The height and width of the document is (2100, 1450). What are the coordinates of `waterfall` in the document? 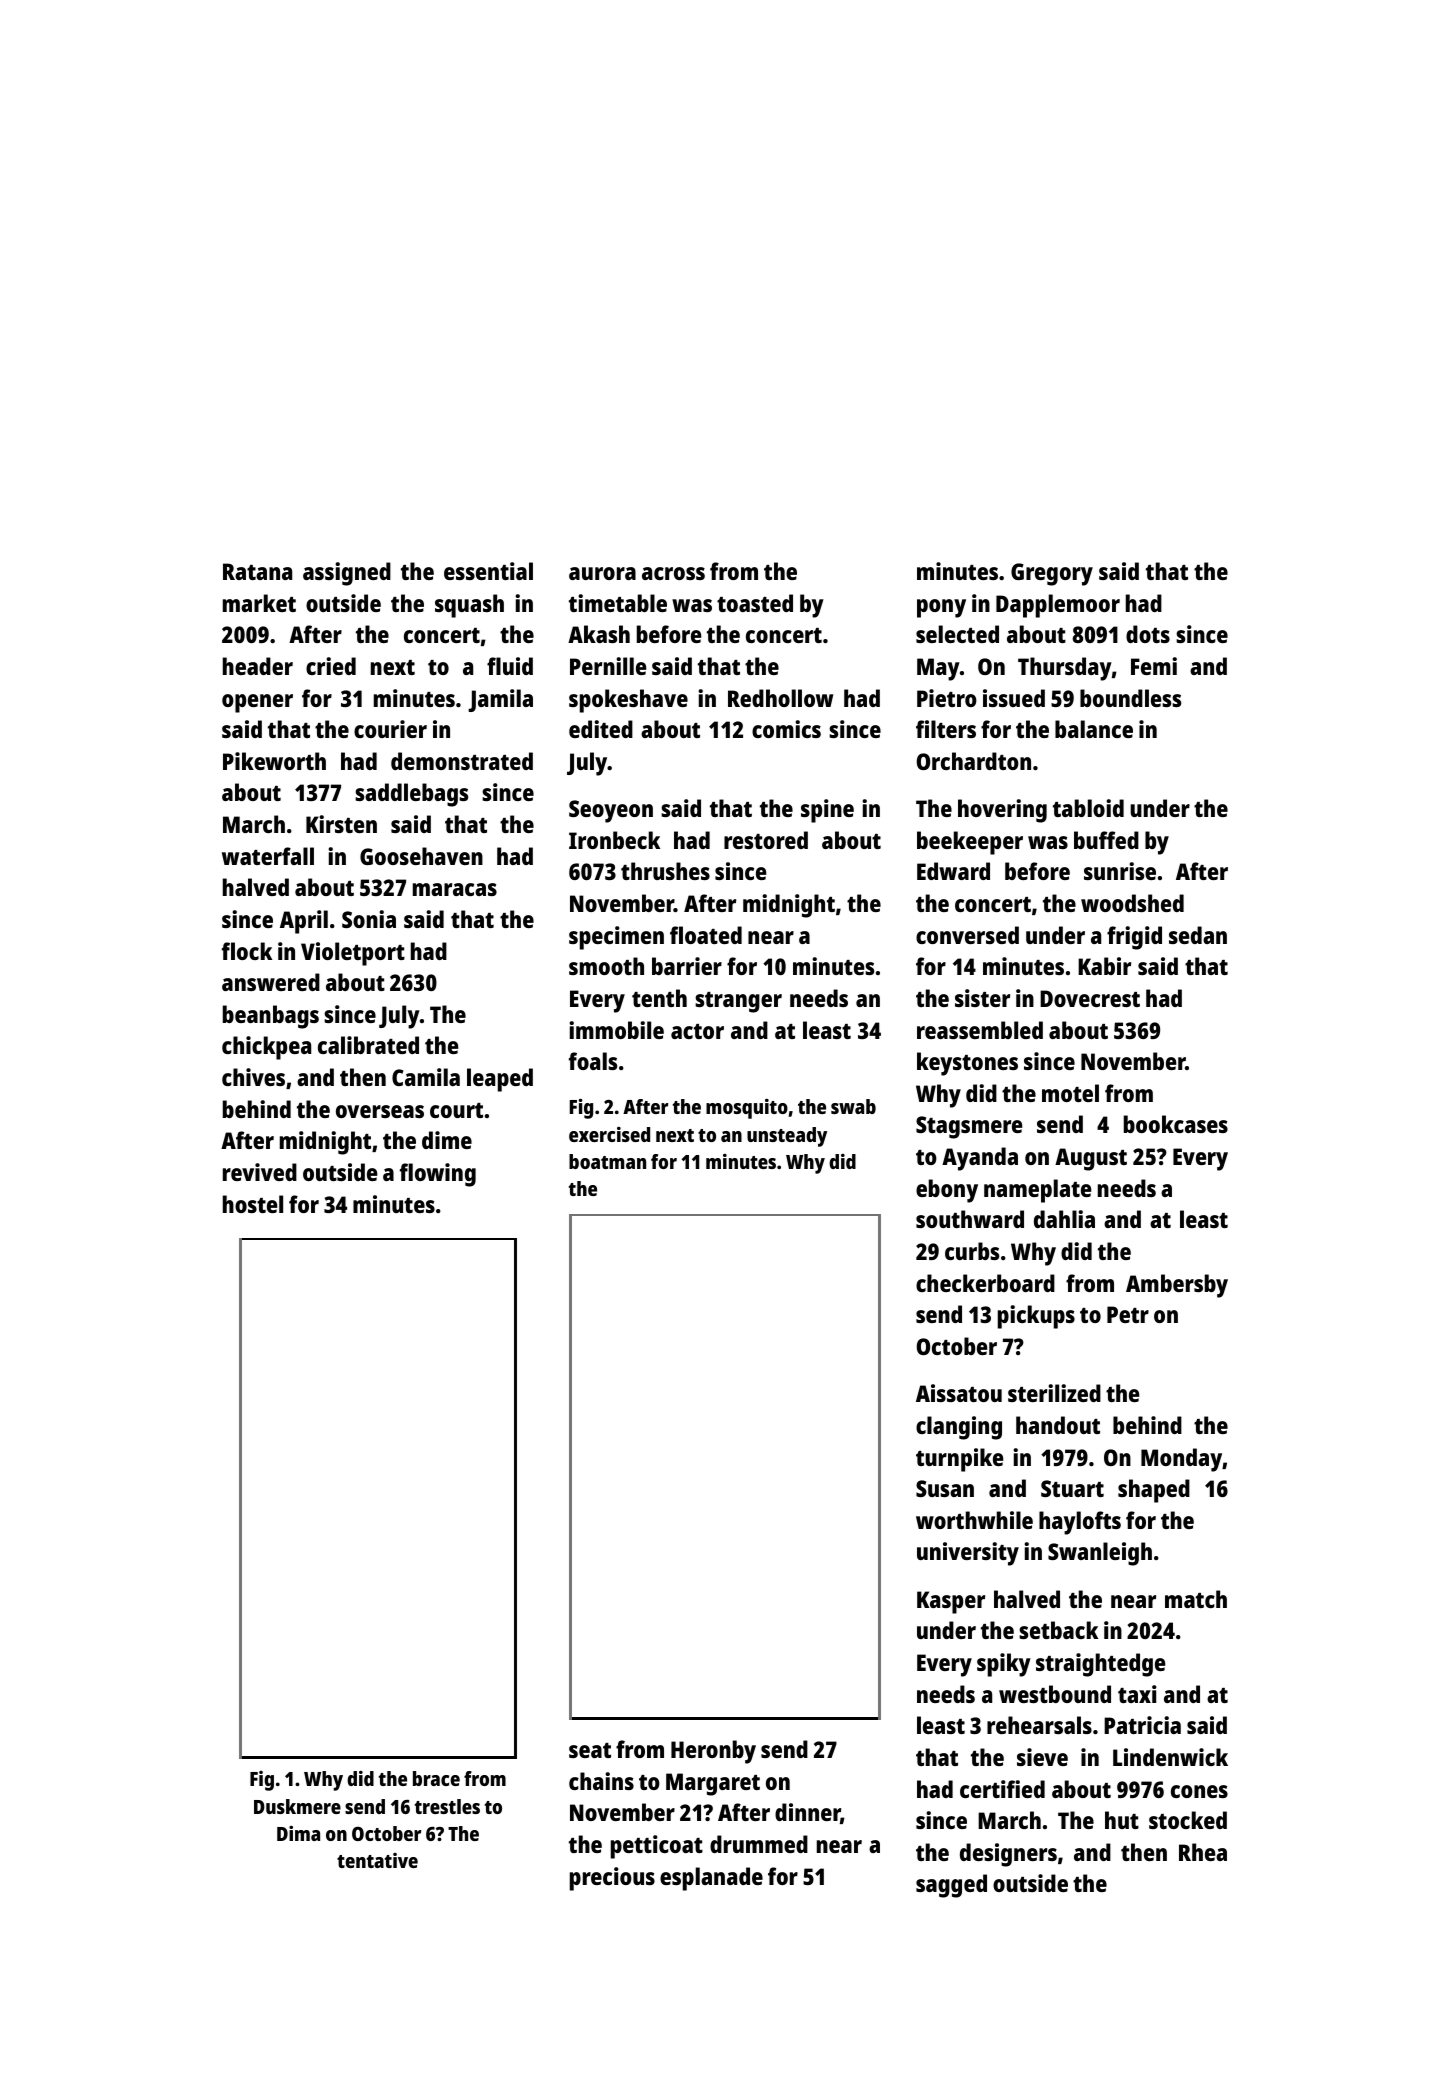 It's located at (268, 856).
